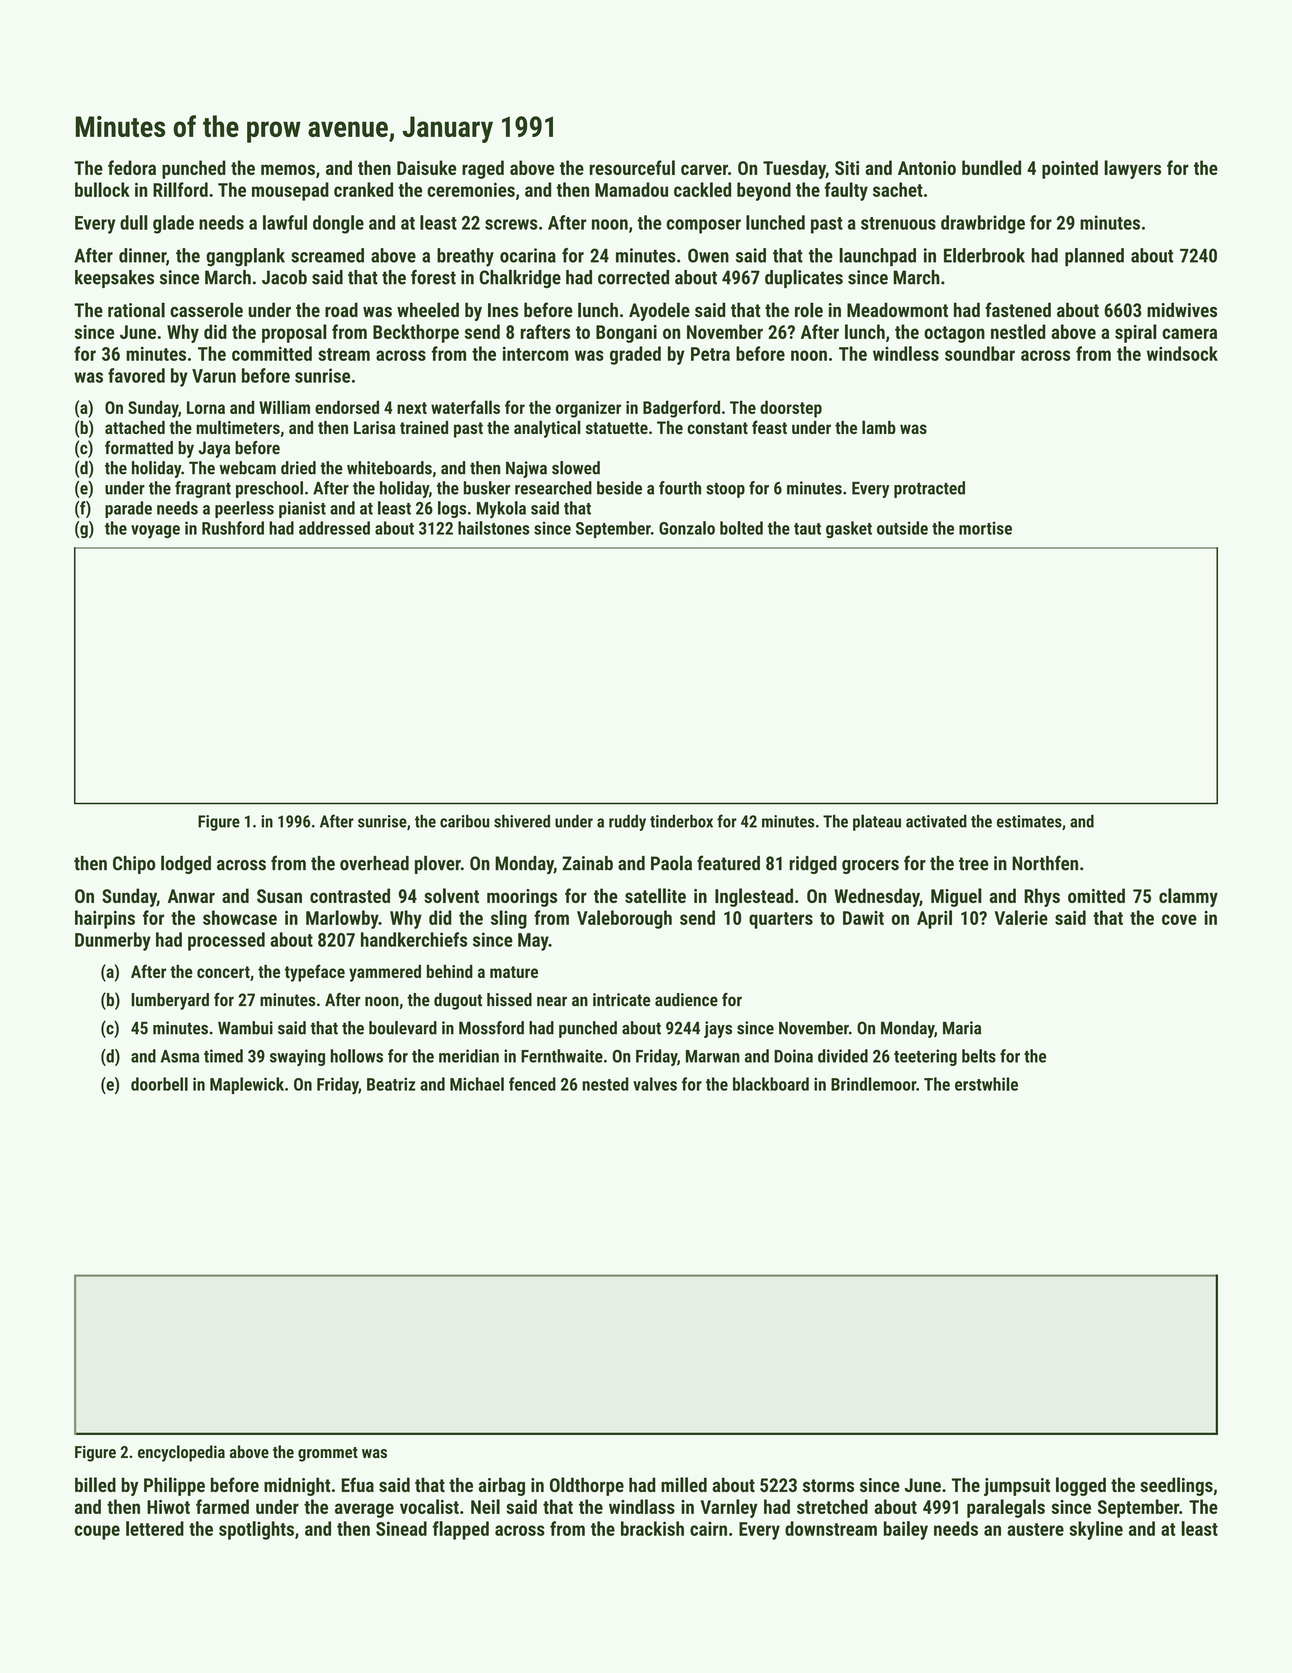 The width and height of the image is (1292, 1673). Describe the element at coordinates (327, 255) in the image. I see `screamed` at that location.
